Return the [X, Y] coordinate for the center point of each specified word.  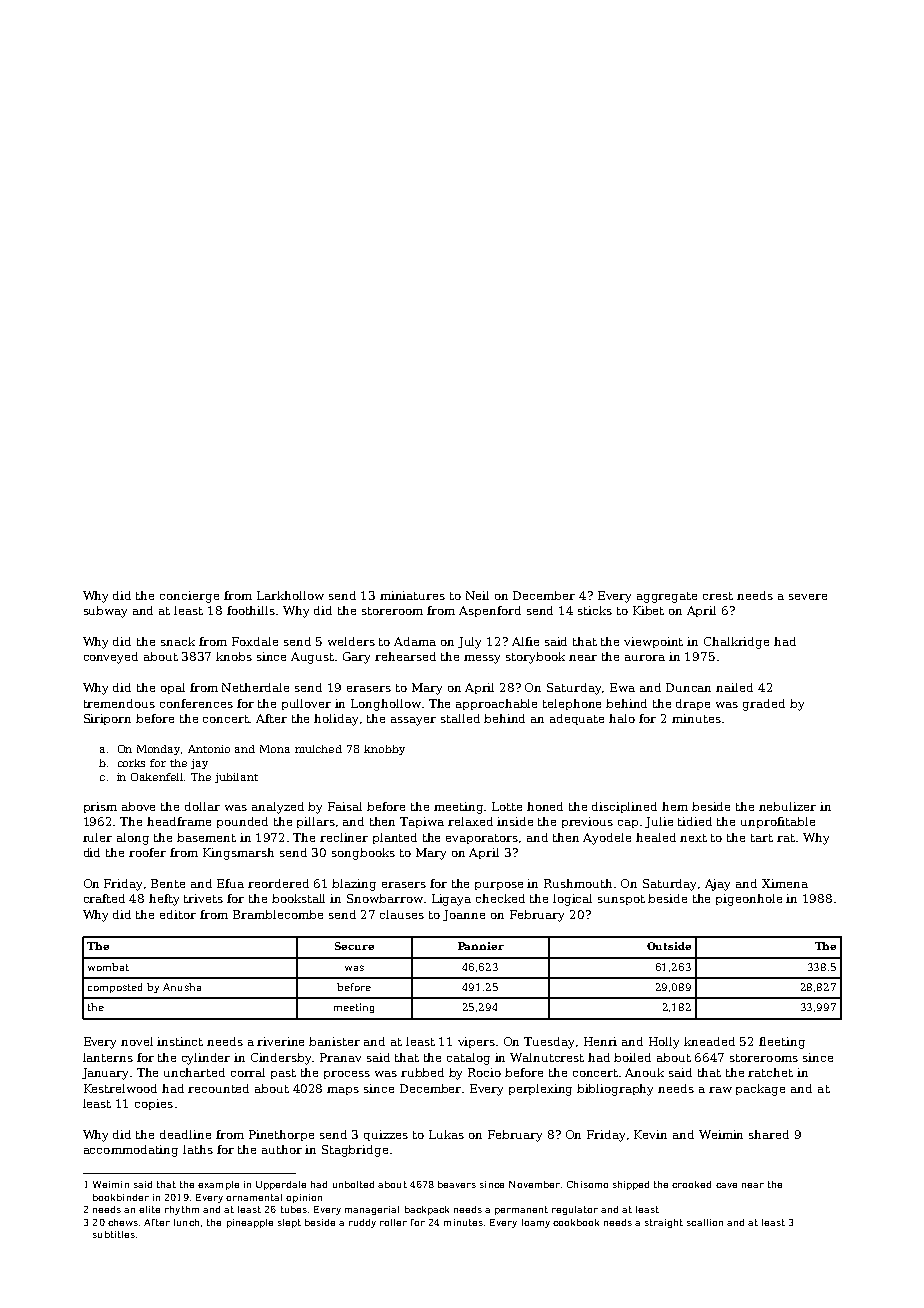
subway [105, 612]
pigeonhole [749, 900]
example [218, 1185]
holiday [336, 720]
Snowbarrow [385, 898]
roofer [147, 852]
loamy [536, 1223]
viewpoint [653, 642]
